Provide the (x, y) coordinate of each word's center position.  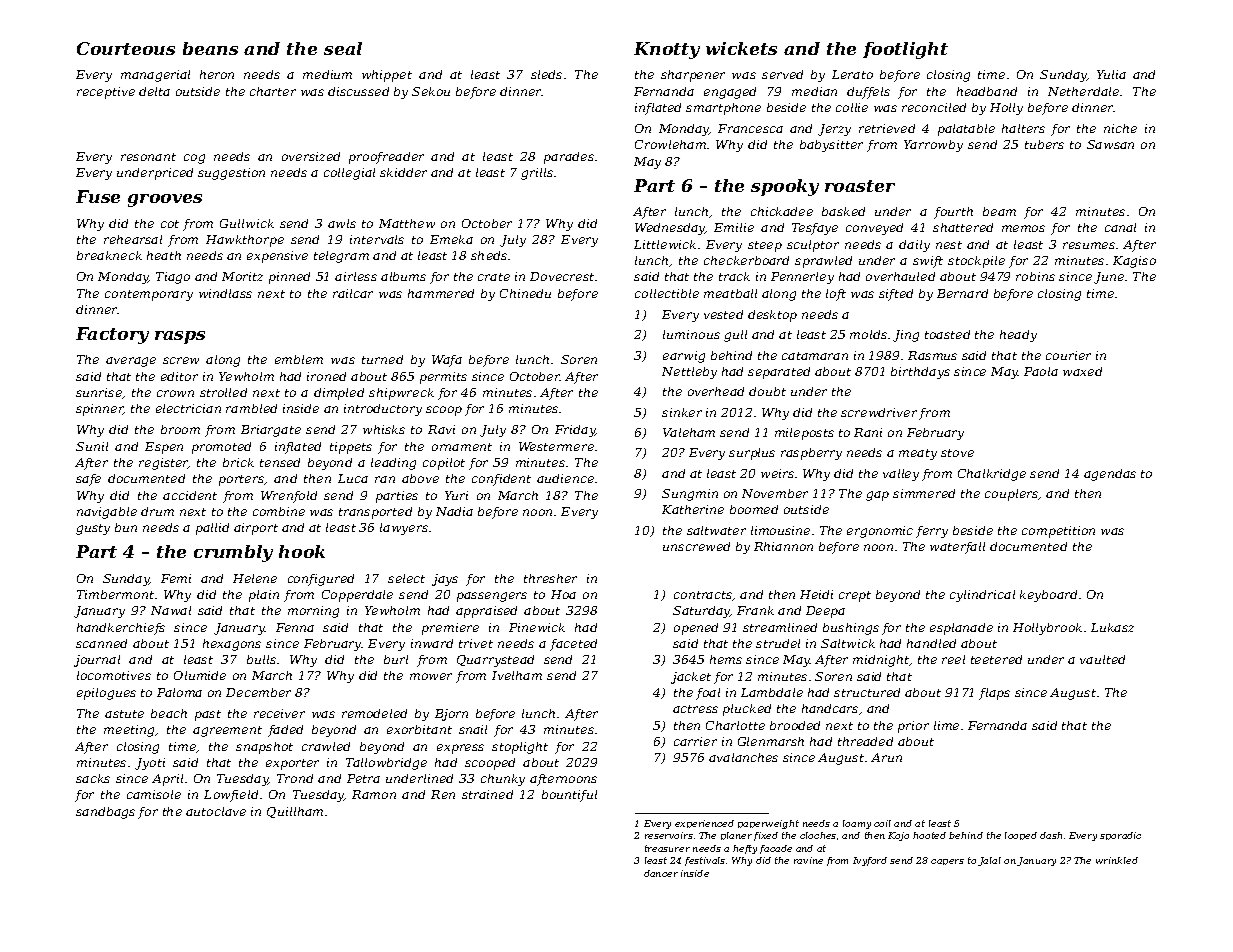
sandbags (105, 813)
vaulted (1102, 659)
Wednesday (670, 229)
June (1109, 278)
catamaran (815, 356)
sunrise (99, 392)
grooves (165, 200)
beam (999, 211)
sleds (546, 74)
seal (343, 48)
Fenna (295, 627)
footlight (905, 50)
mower (431, 676)
